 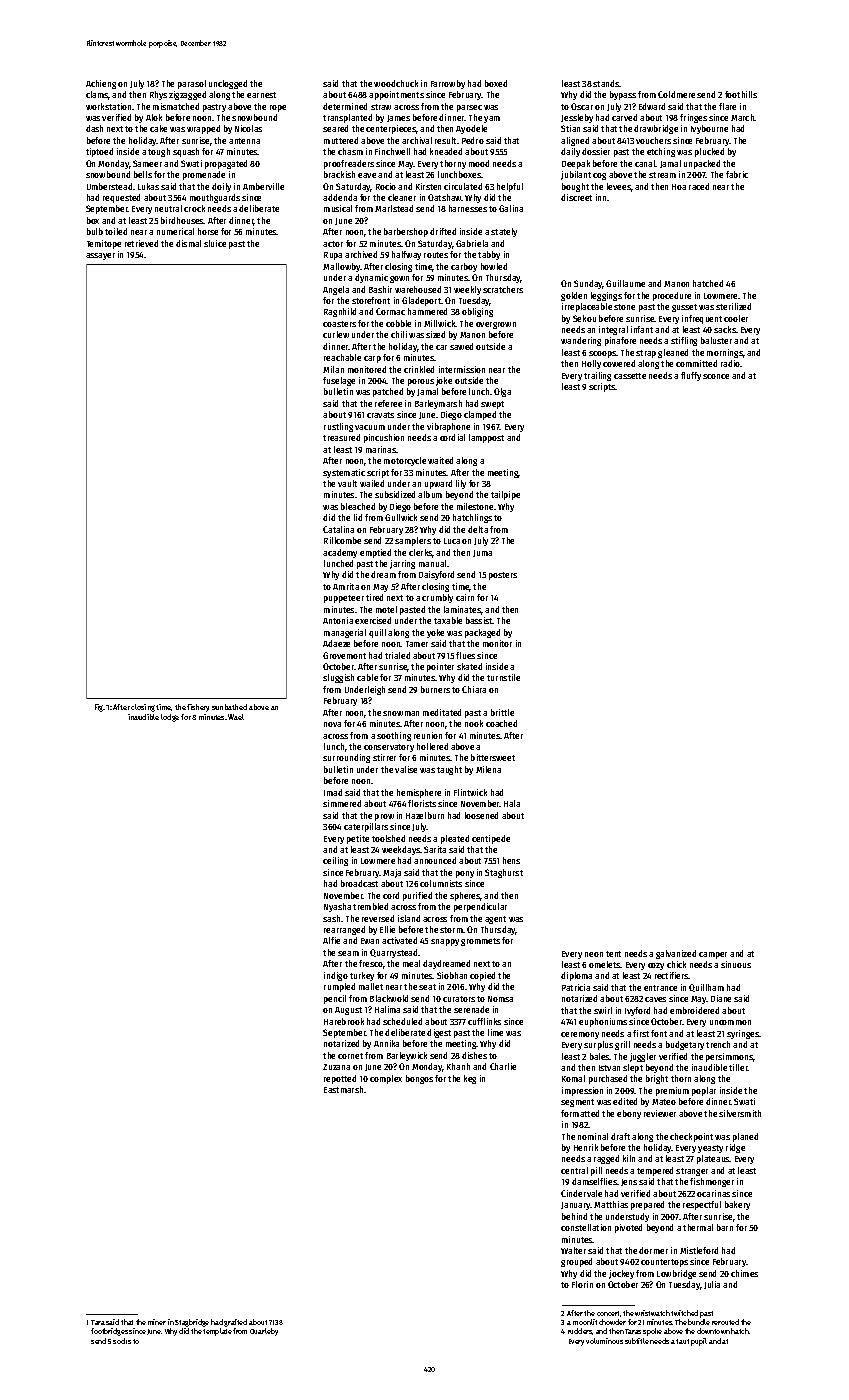 I want to click on foothills, so click(x=741, y=94).
